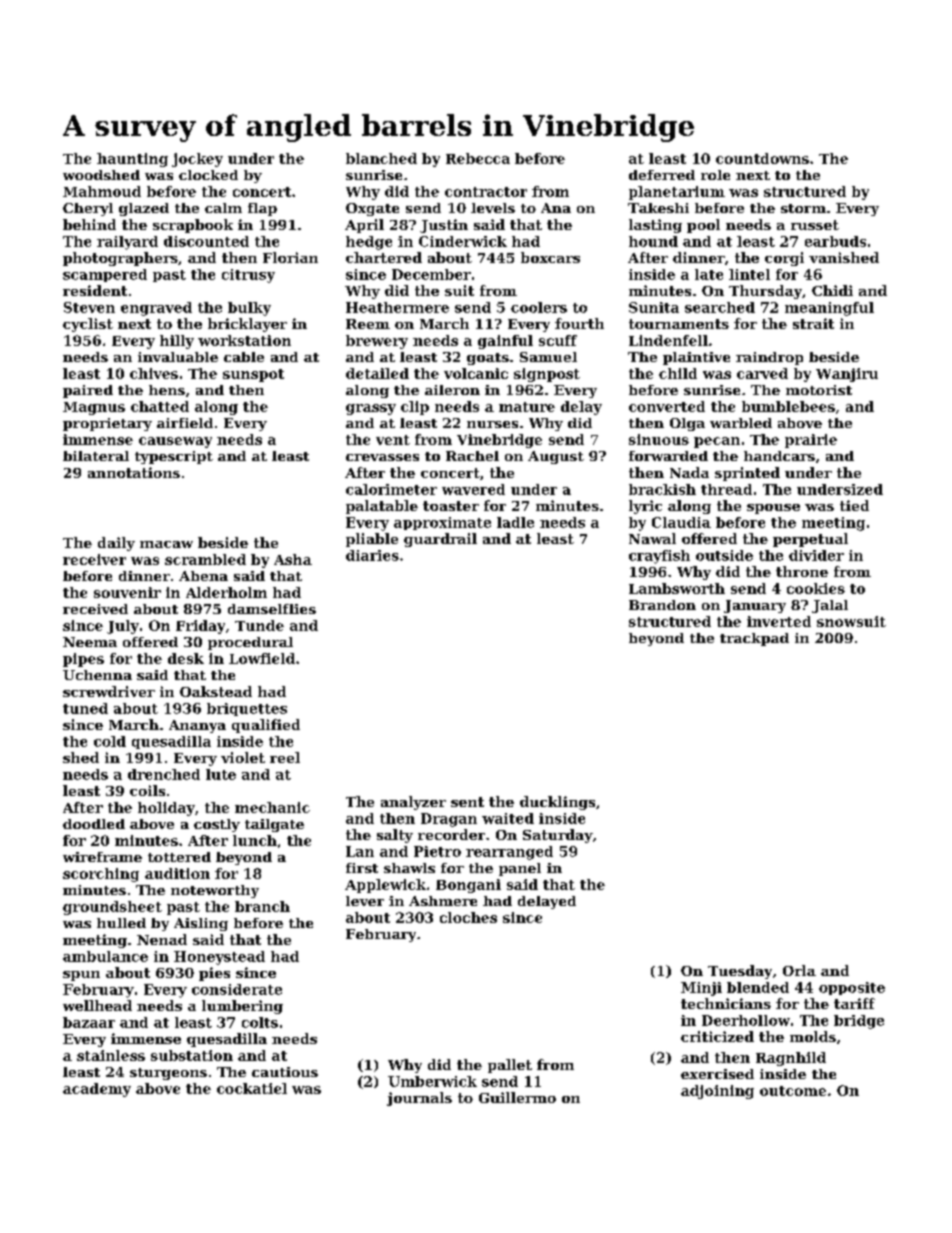 The image size is (952, 1233). What do you see at coordinates (391, 489) in the screenshot?
I see `calorimeter` at bounding box center [391, 489].
